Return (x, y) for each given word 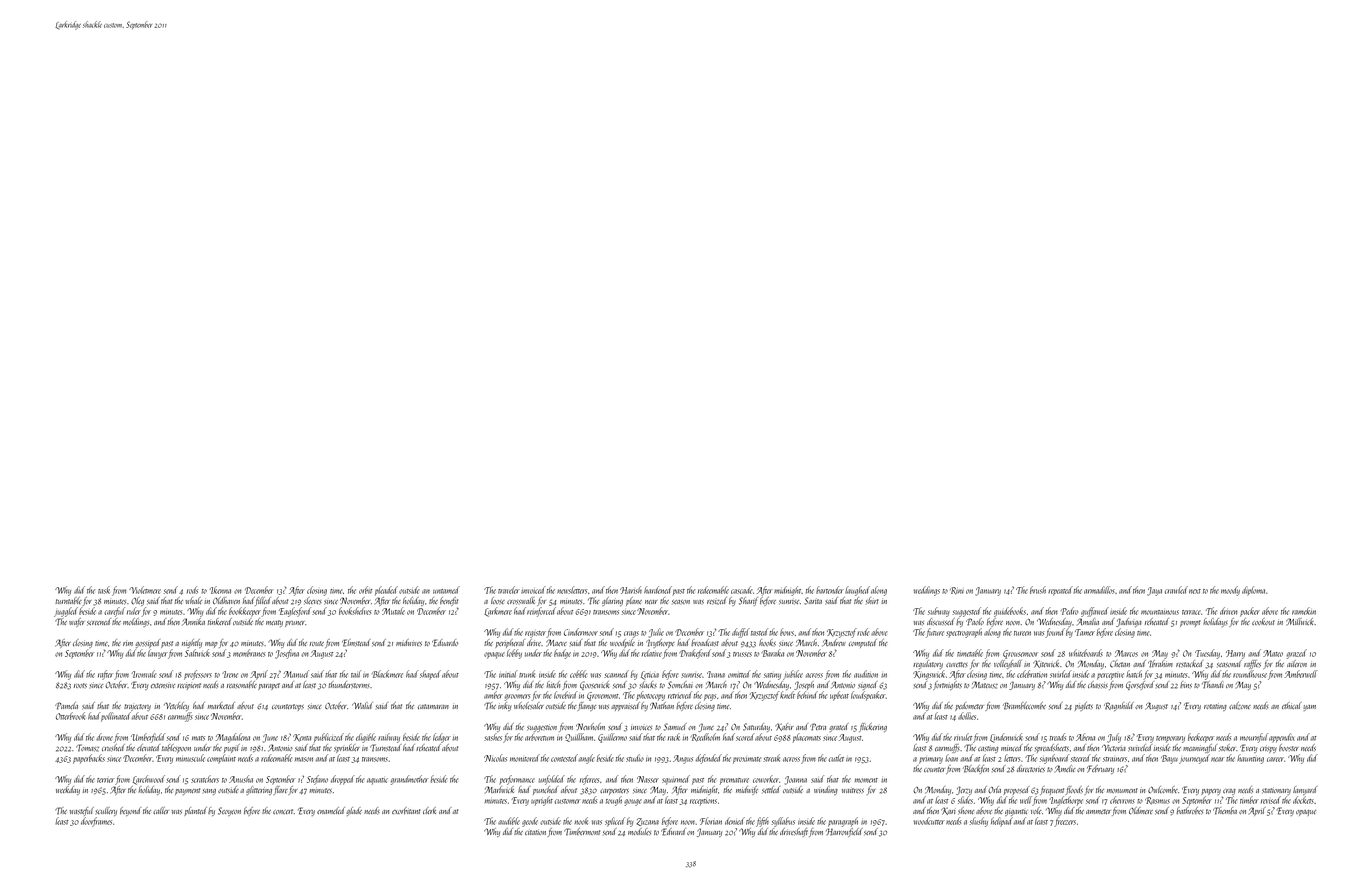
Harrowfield (844, 832)
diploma (1253, 591)
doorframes (96, 822)
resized (717, 601)
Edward (673, 832)
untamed (446, 590)
